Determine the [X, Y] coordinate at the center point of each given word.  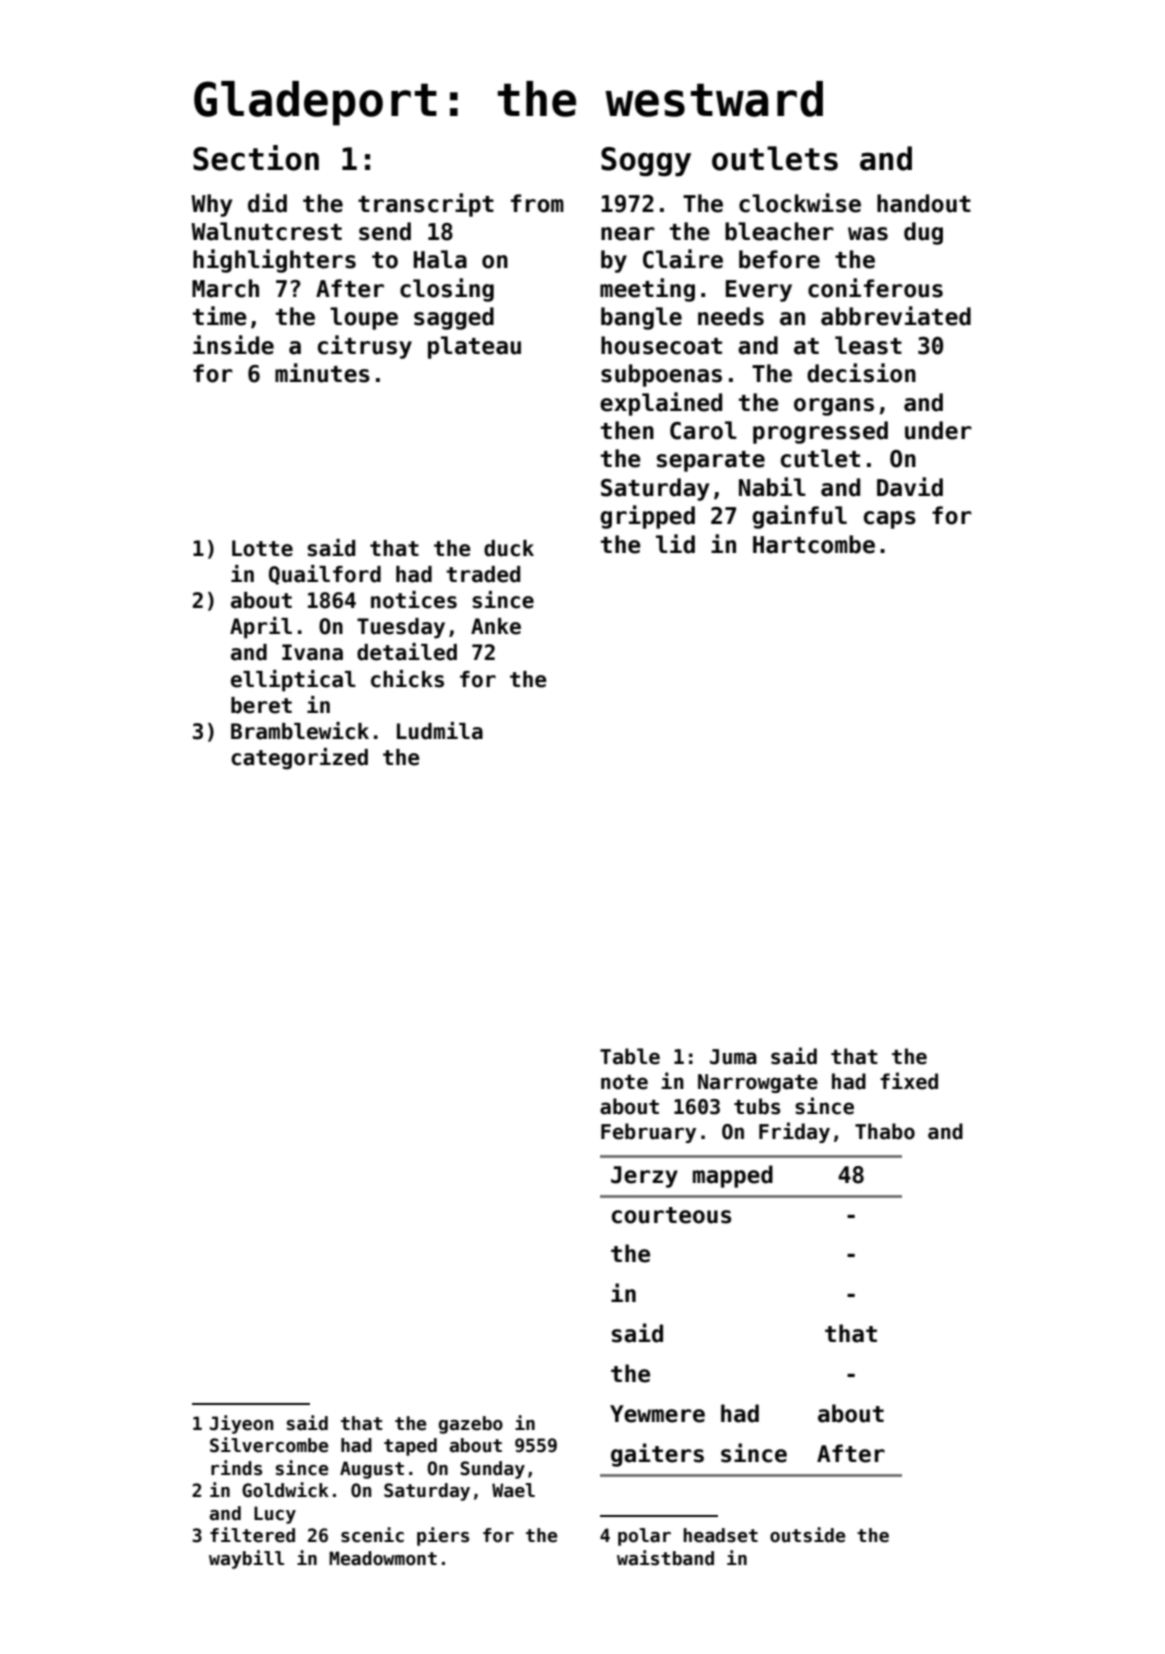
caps [890, 520]
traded [483, 574]
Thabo [885, 1131]
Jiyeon [241, 1424]
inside [233, 345]
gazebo [471, 1425]
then [627, 430]
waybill [246, 1559]
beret [261, 705]
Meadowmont [383, 1558]
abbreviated [896, 316]
